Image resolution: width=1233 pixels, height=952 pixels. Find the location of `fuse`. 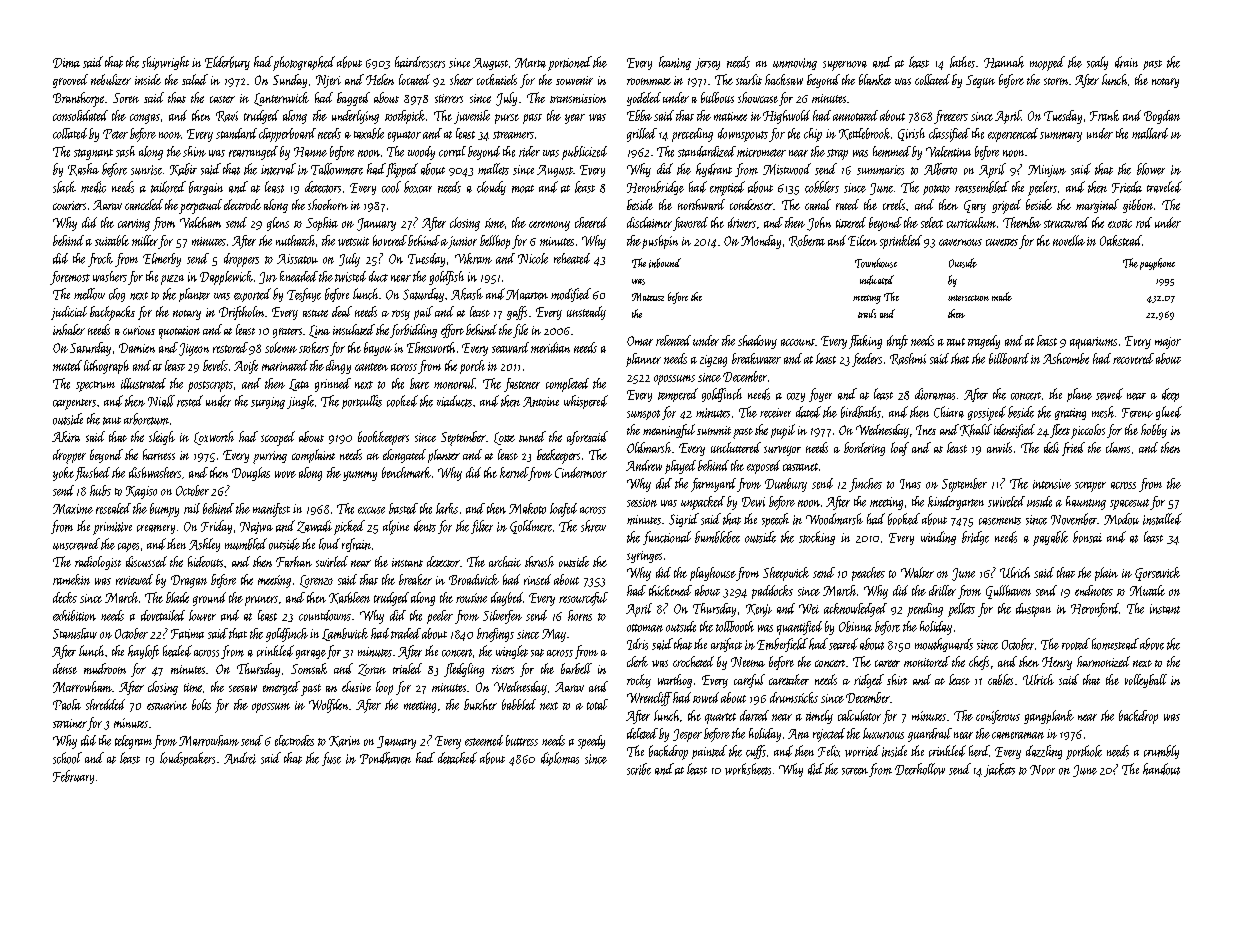

fuse is located at coordinates (331, 759).
